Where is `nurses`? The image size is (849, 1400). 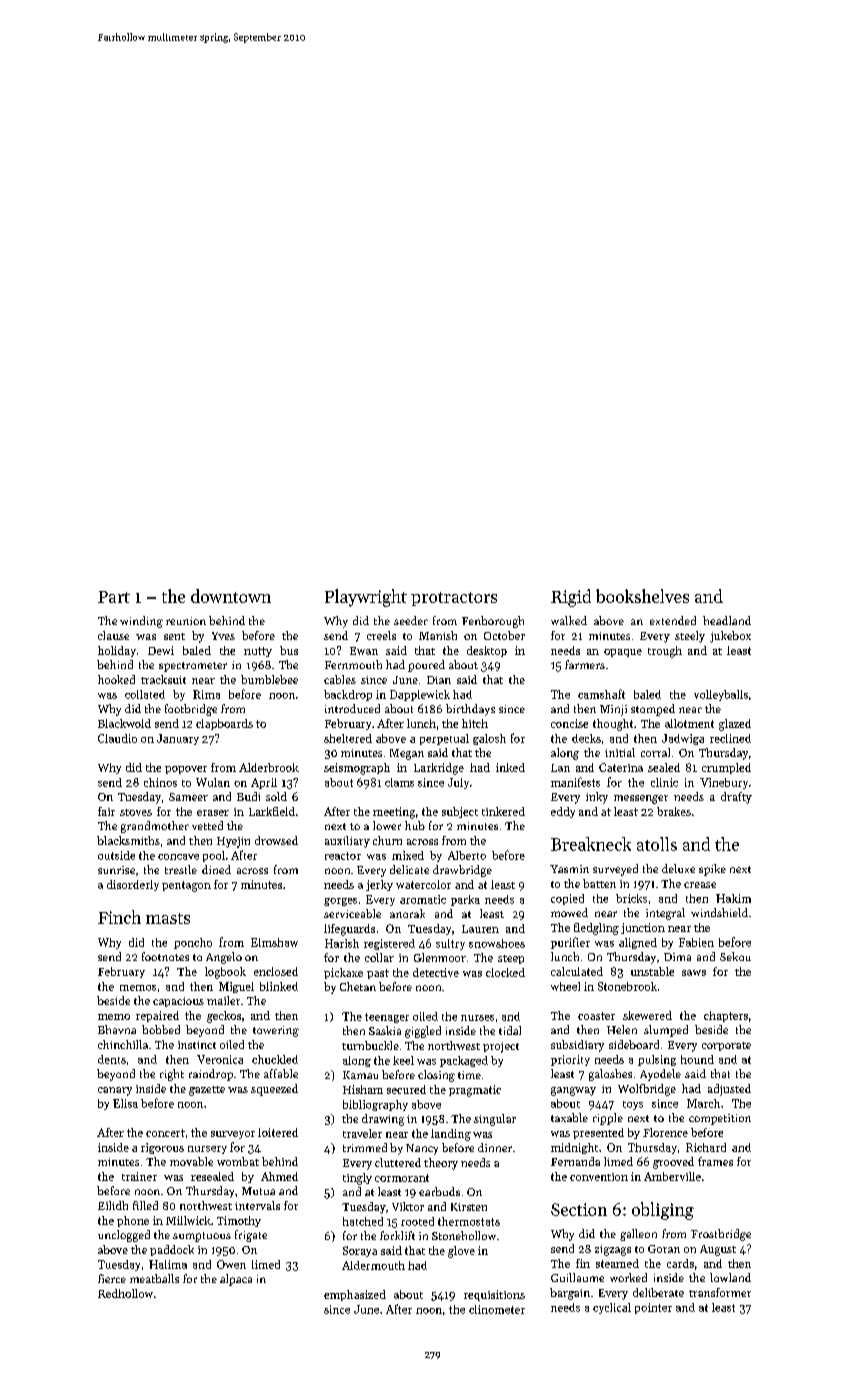 nurses is located at coordinates (477, 1018).
